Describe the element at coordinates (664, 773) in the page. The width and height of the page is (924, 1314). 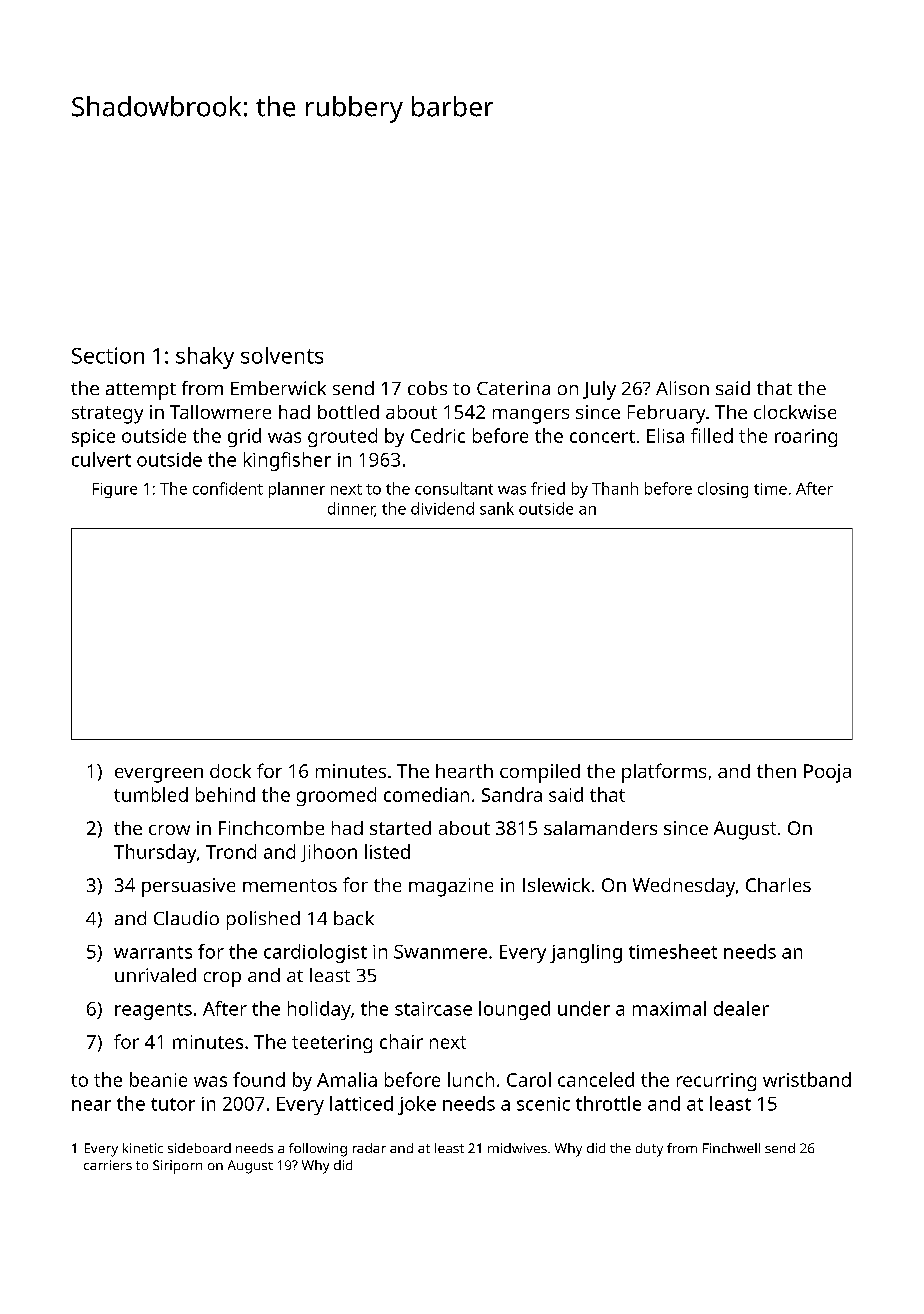
I see `platforms` at that location.
